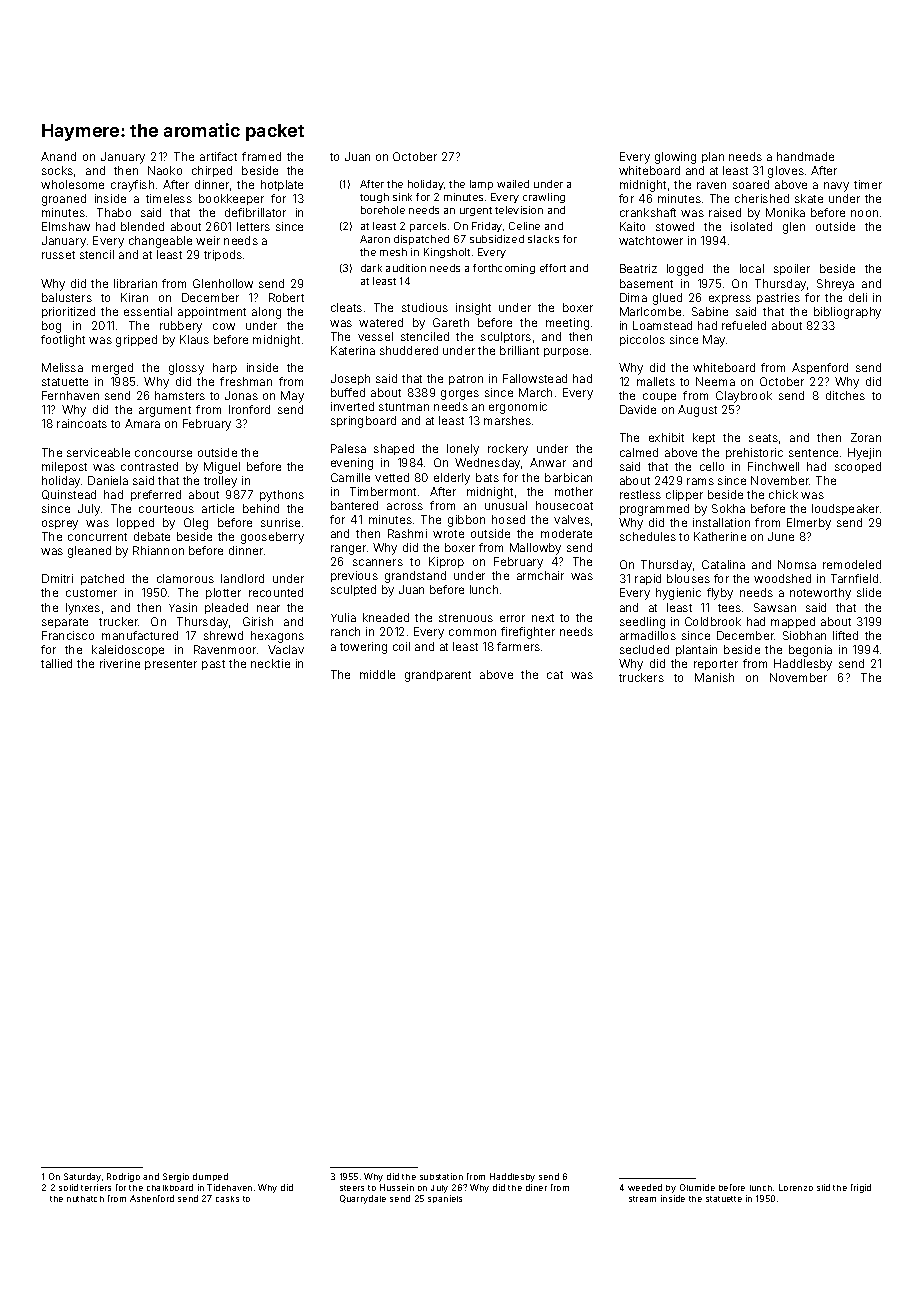 The image size is (924, 1308). What do you see at coordinates (96, 1187) in the screenshot?
I see `terriers` at bounding box center [96, 1187].
